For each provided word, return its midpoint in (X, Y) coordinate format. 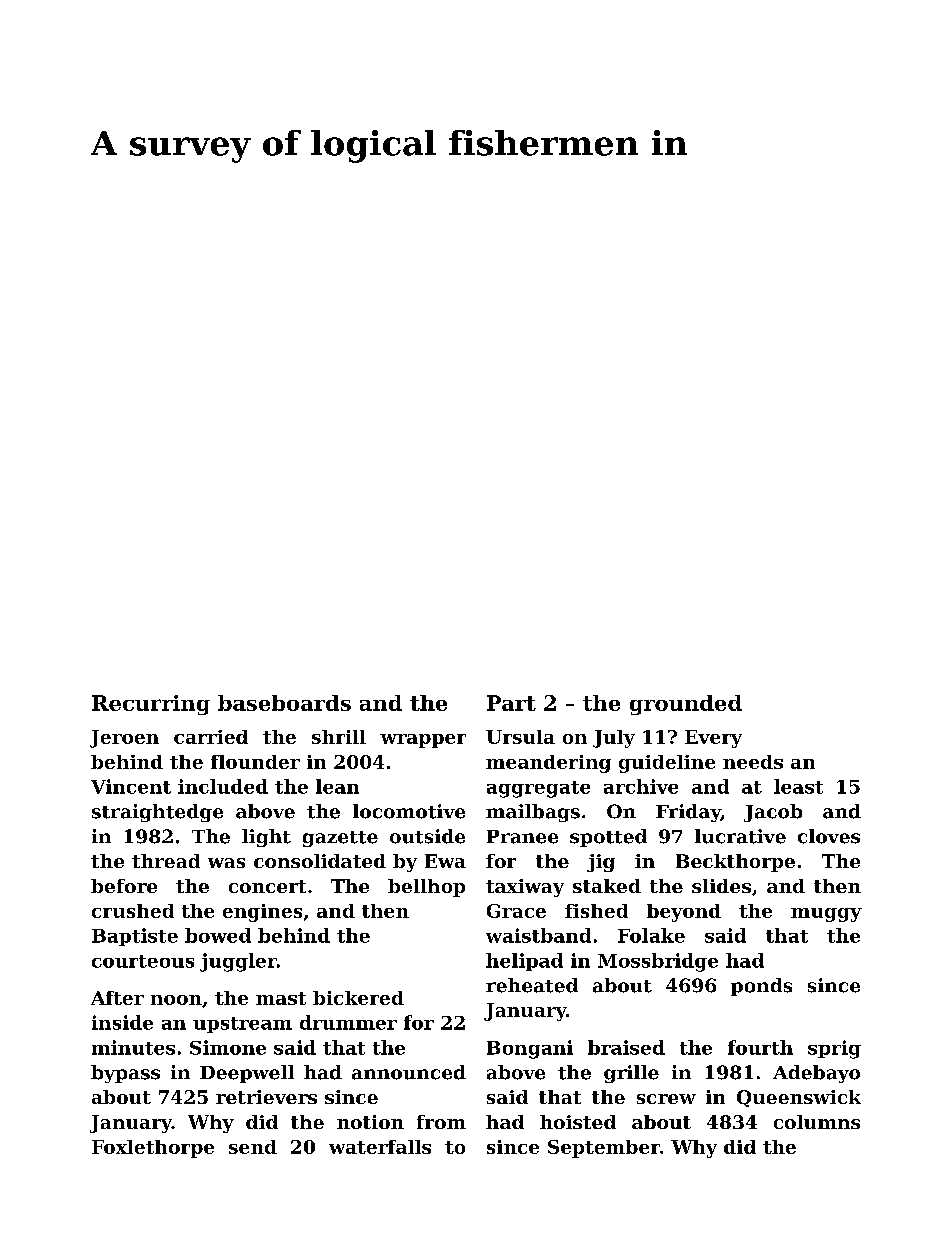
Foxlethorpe (153, 1149)
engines (262, 913)
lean (337, 786)
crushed (133, 911)
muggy (826, 915)
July (614, 739)
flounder (255, 762)
